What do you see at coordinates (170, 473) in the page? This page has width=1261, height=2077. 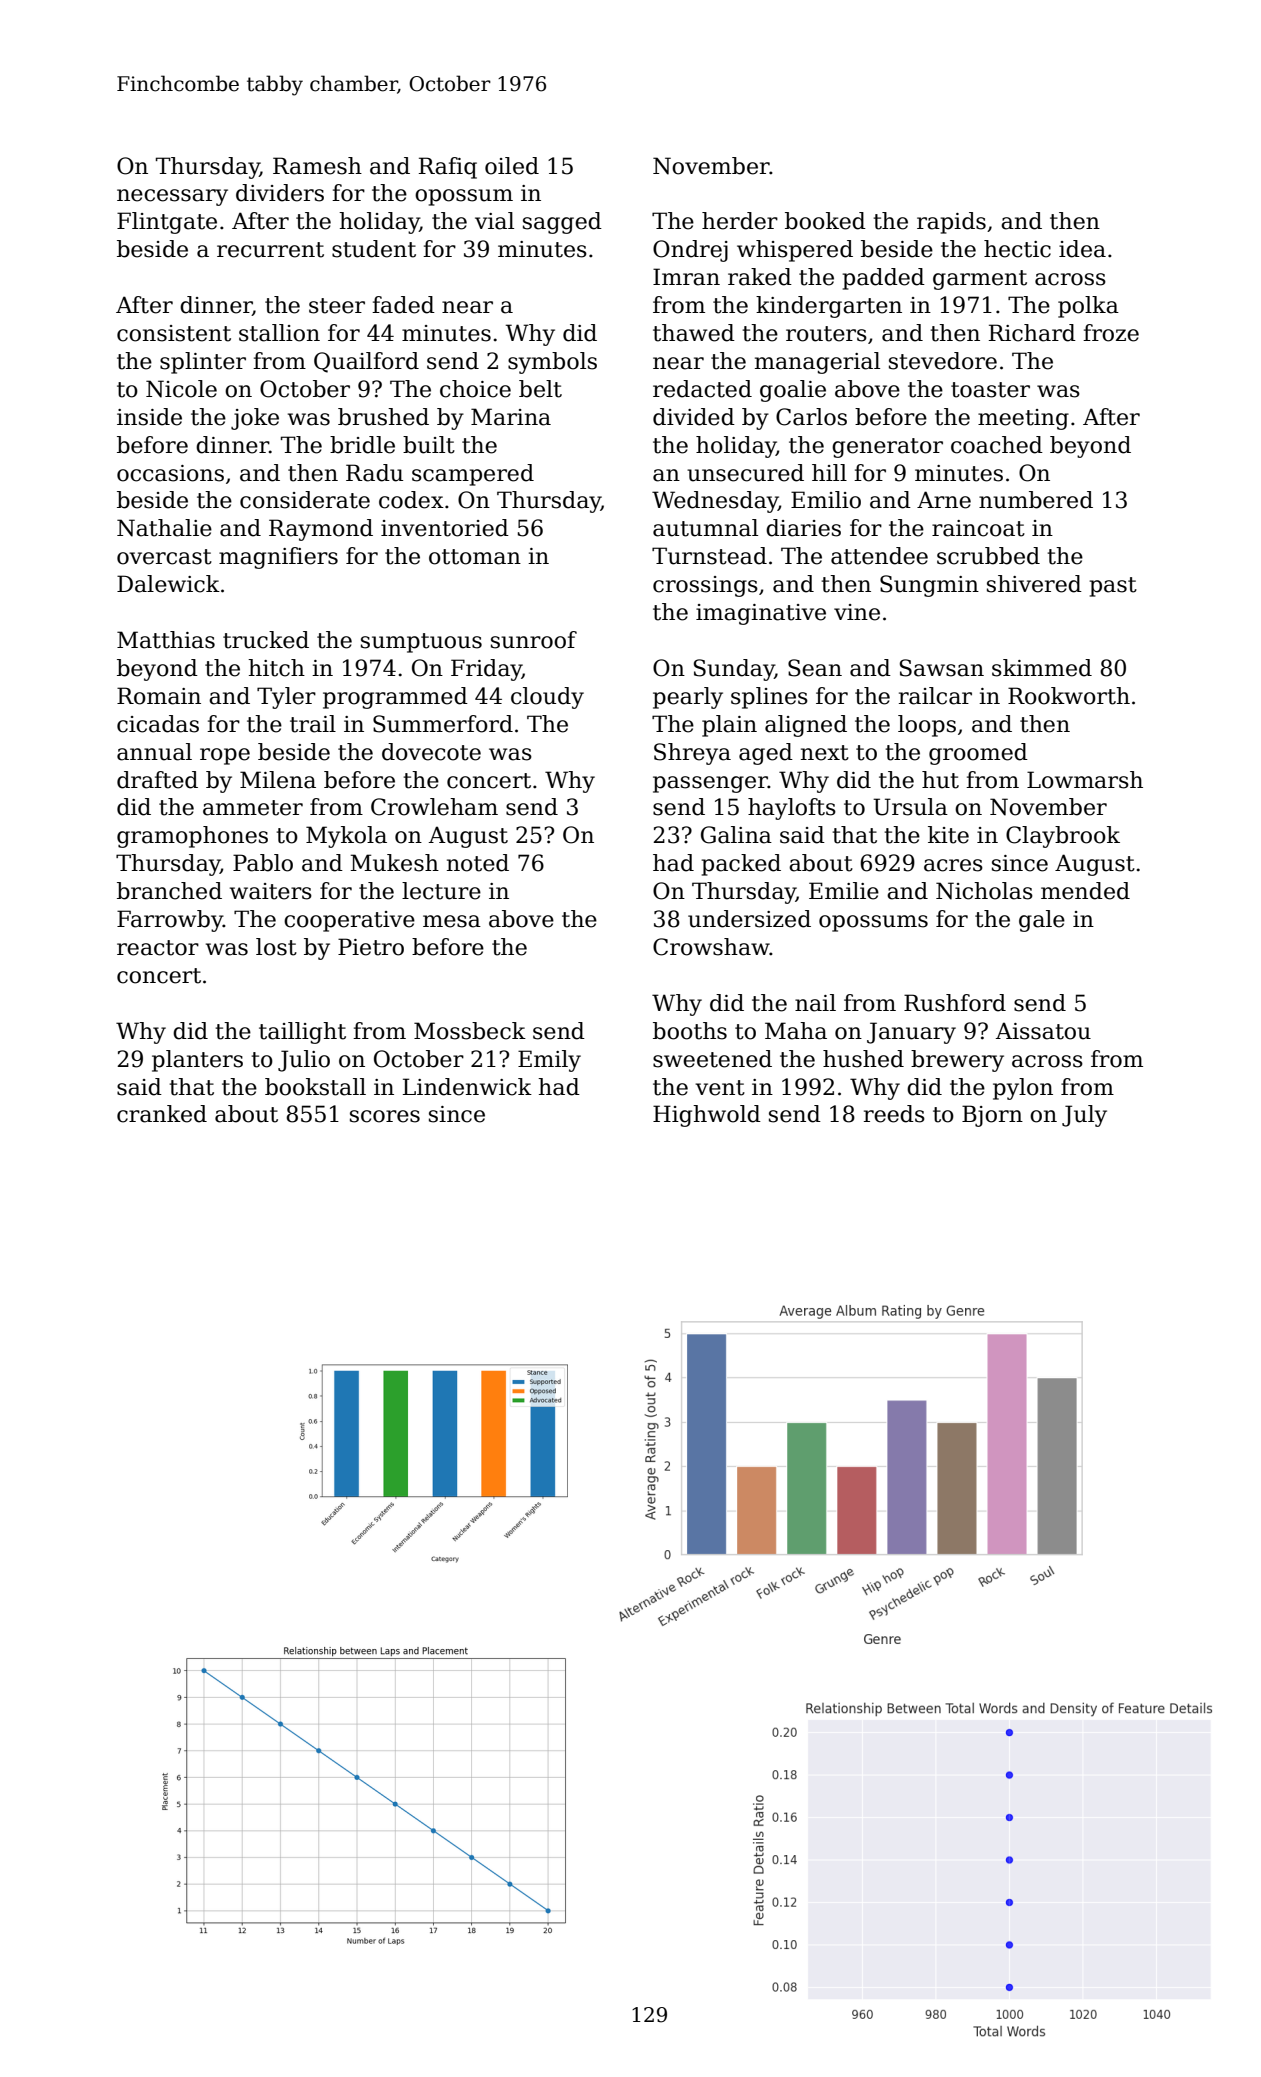 I see `occasions` at bounding box center [170, 473].
